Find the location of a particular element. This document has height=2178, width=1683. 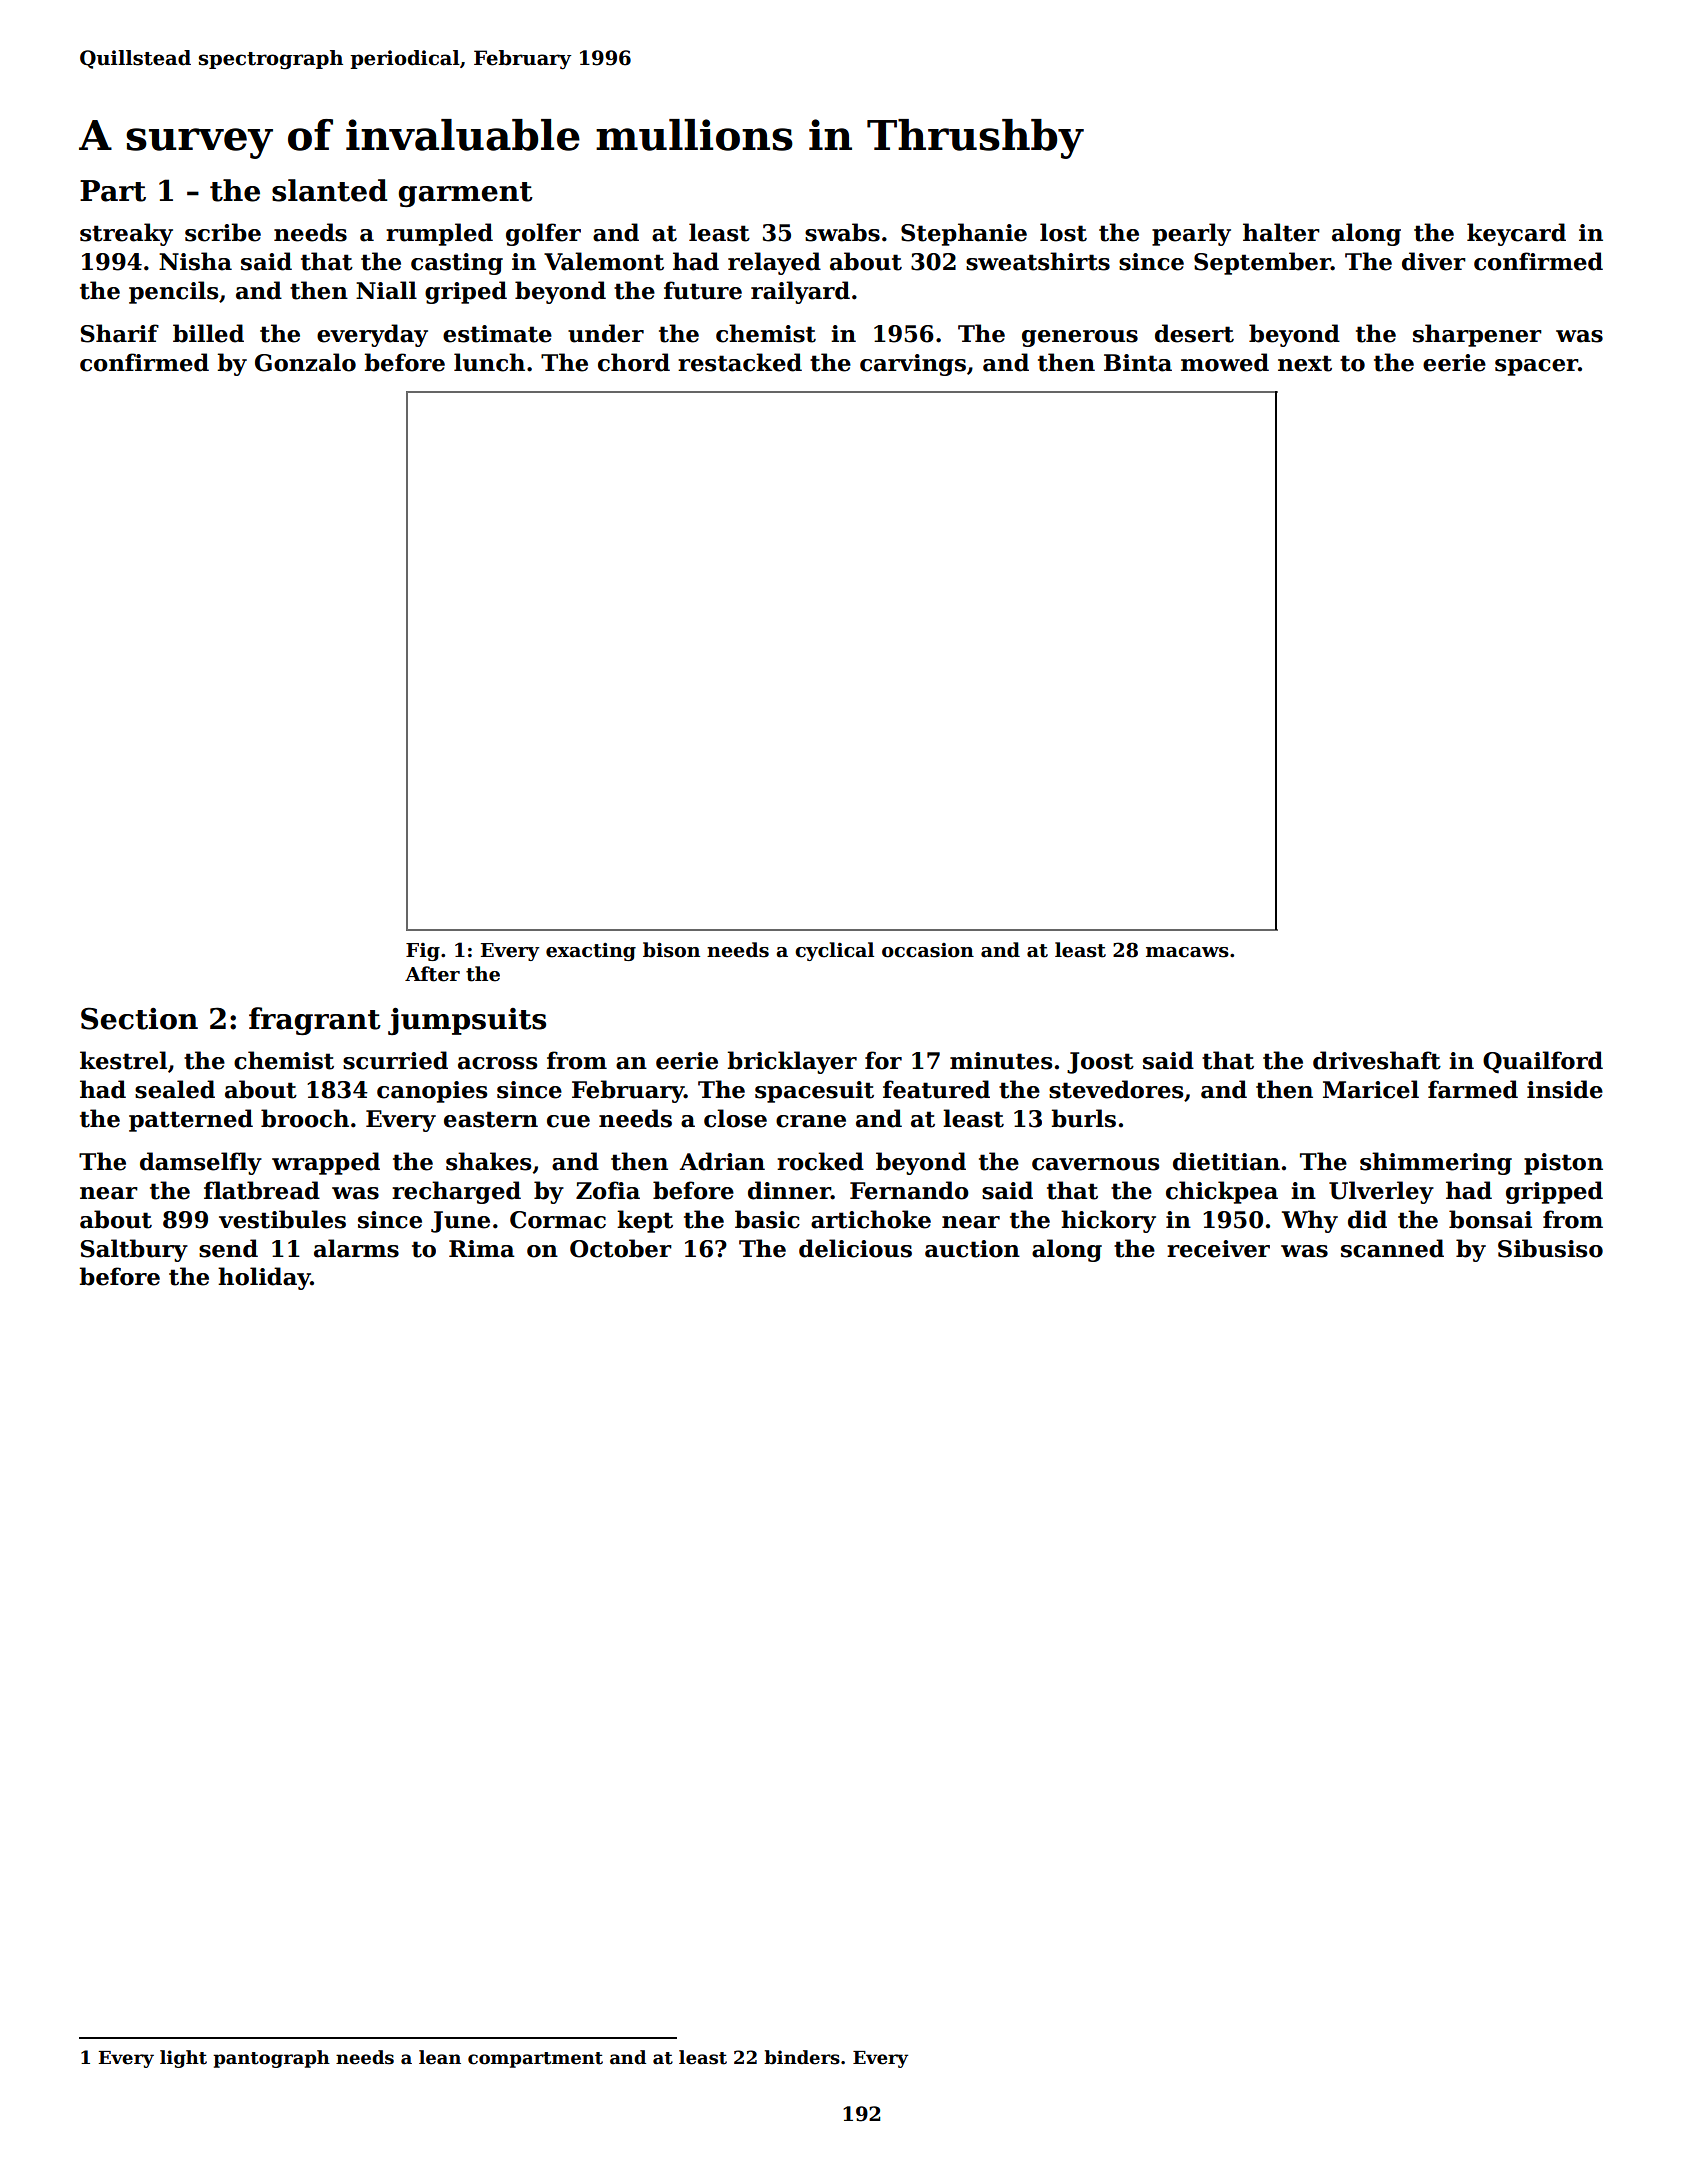

slanted is located at coordinates (329, 190).
